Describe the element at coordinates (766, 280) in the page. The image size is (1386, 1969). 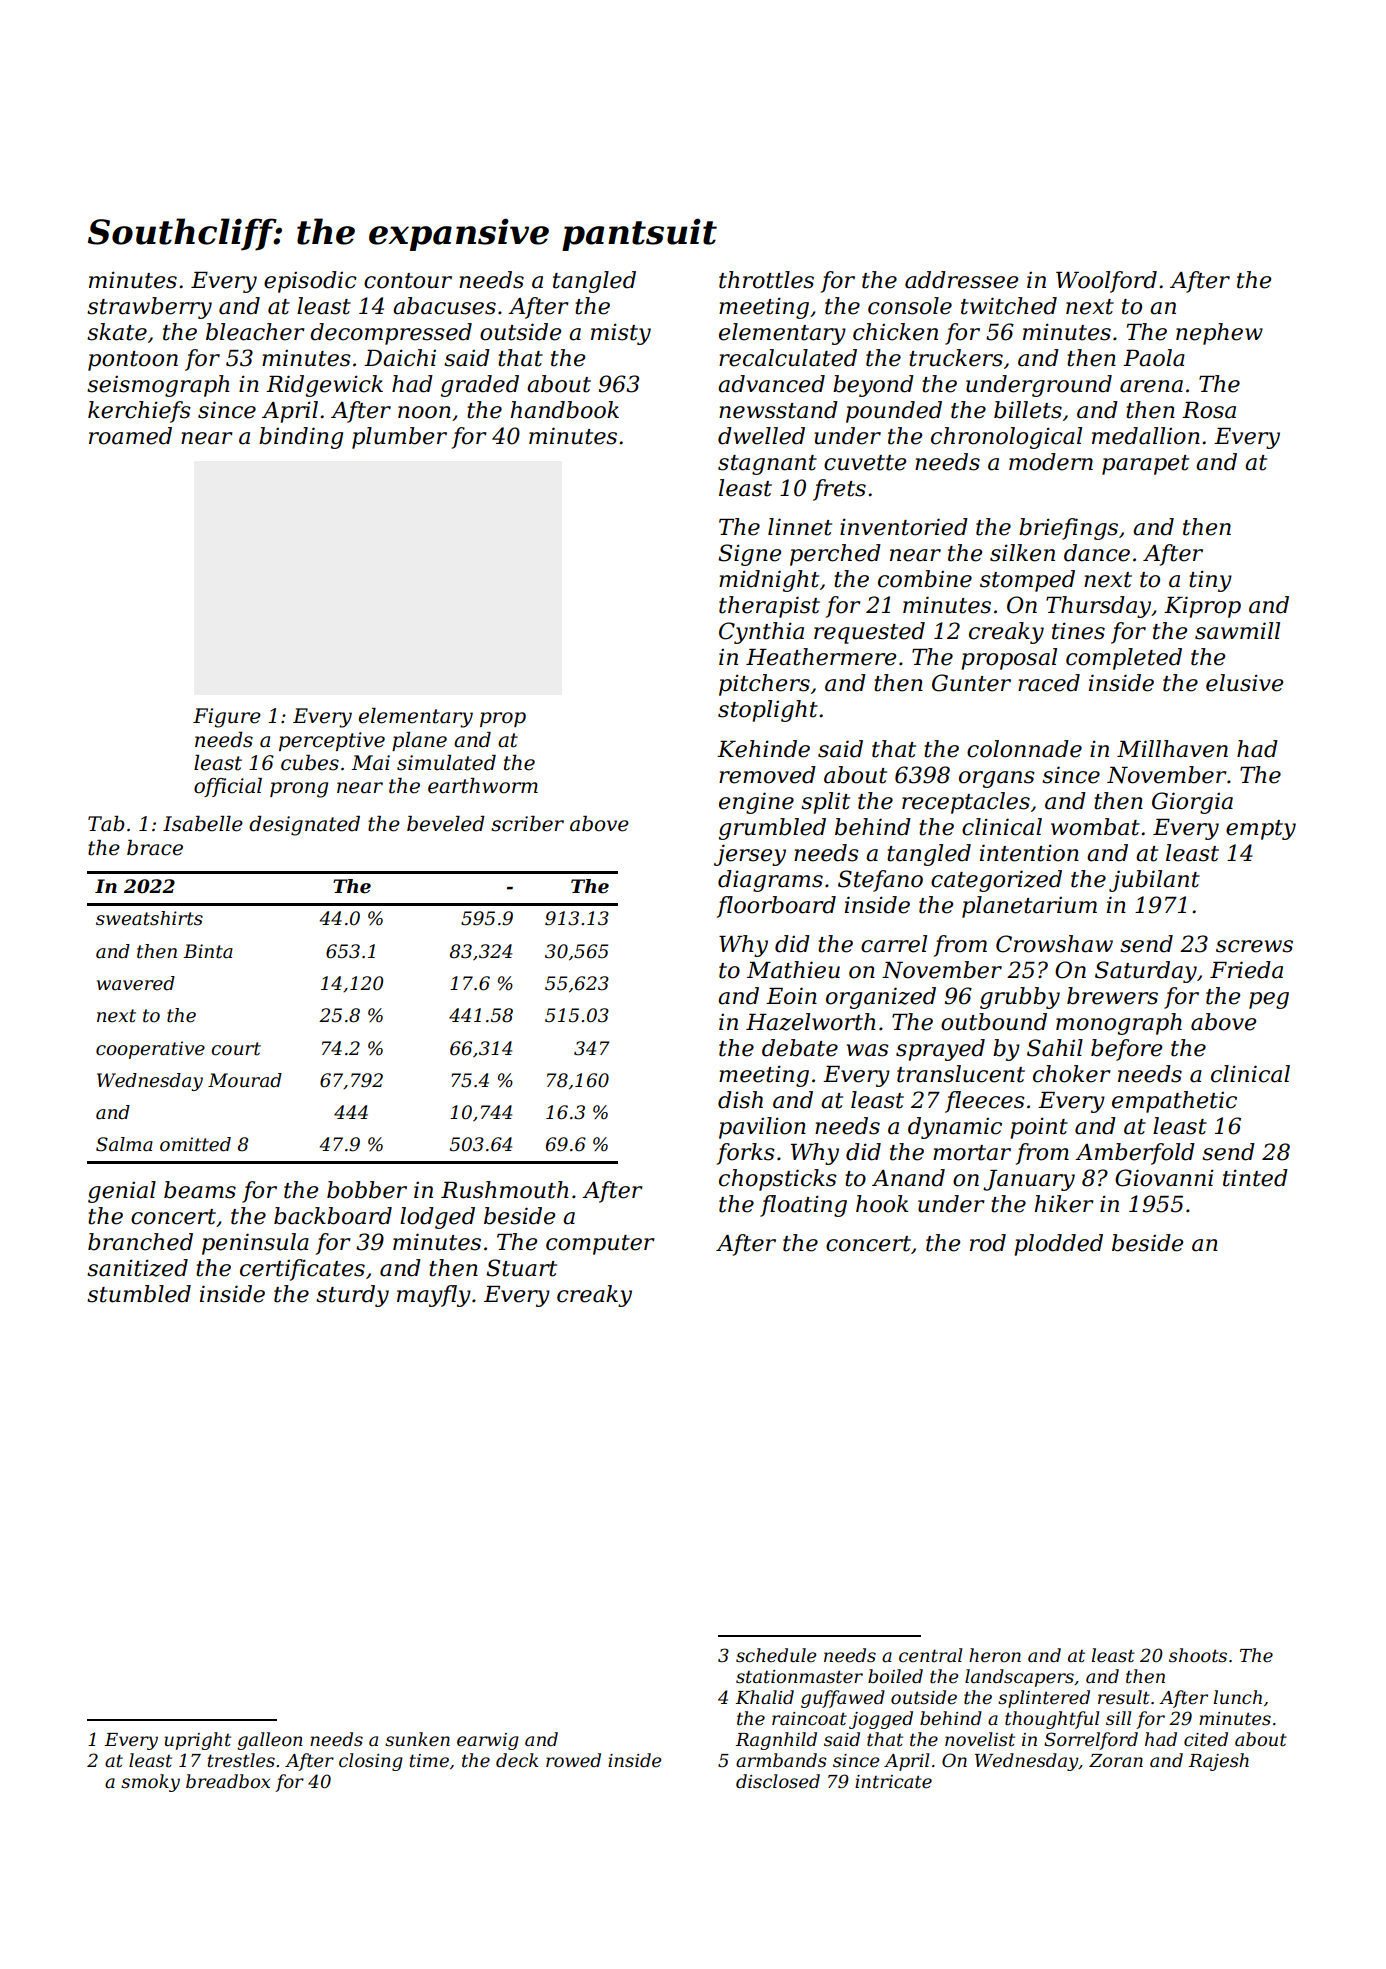
I see `throttles` at that location.
